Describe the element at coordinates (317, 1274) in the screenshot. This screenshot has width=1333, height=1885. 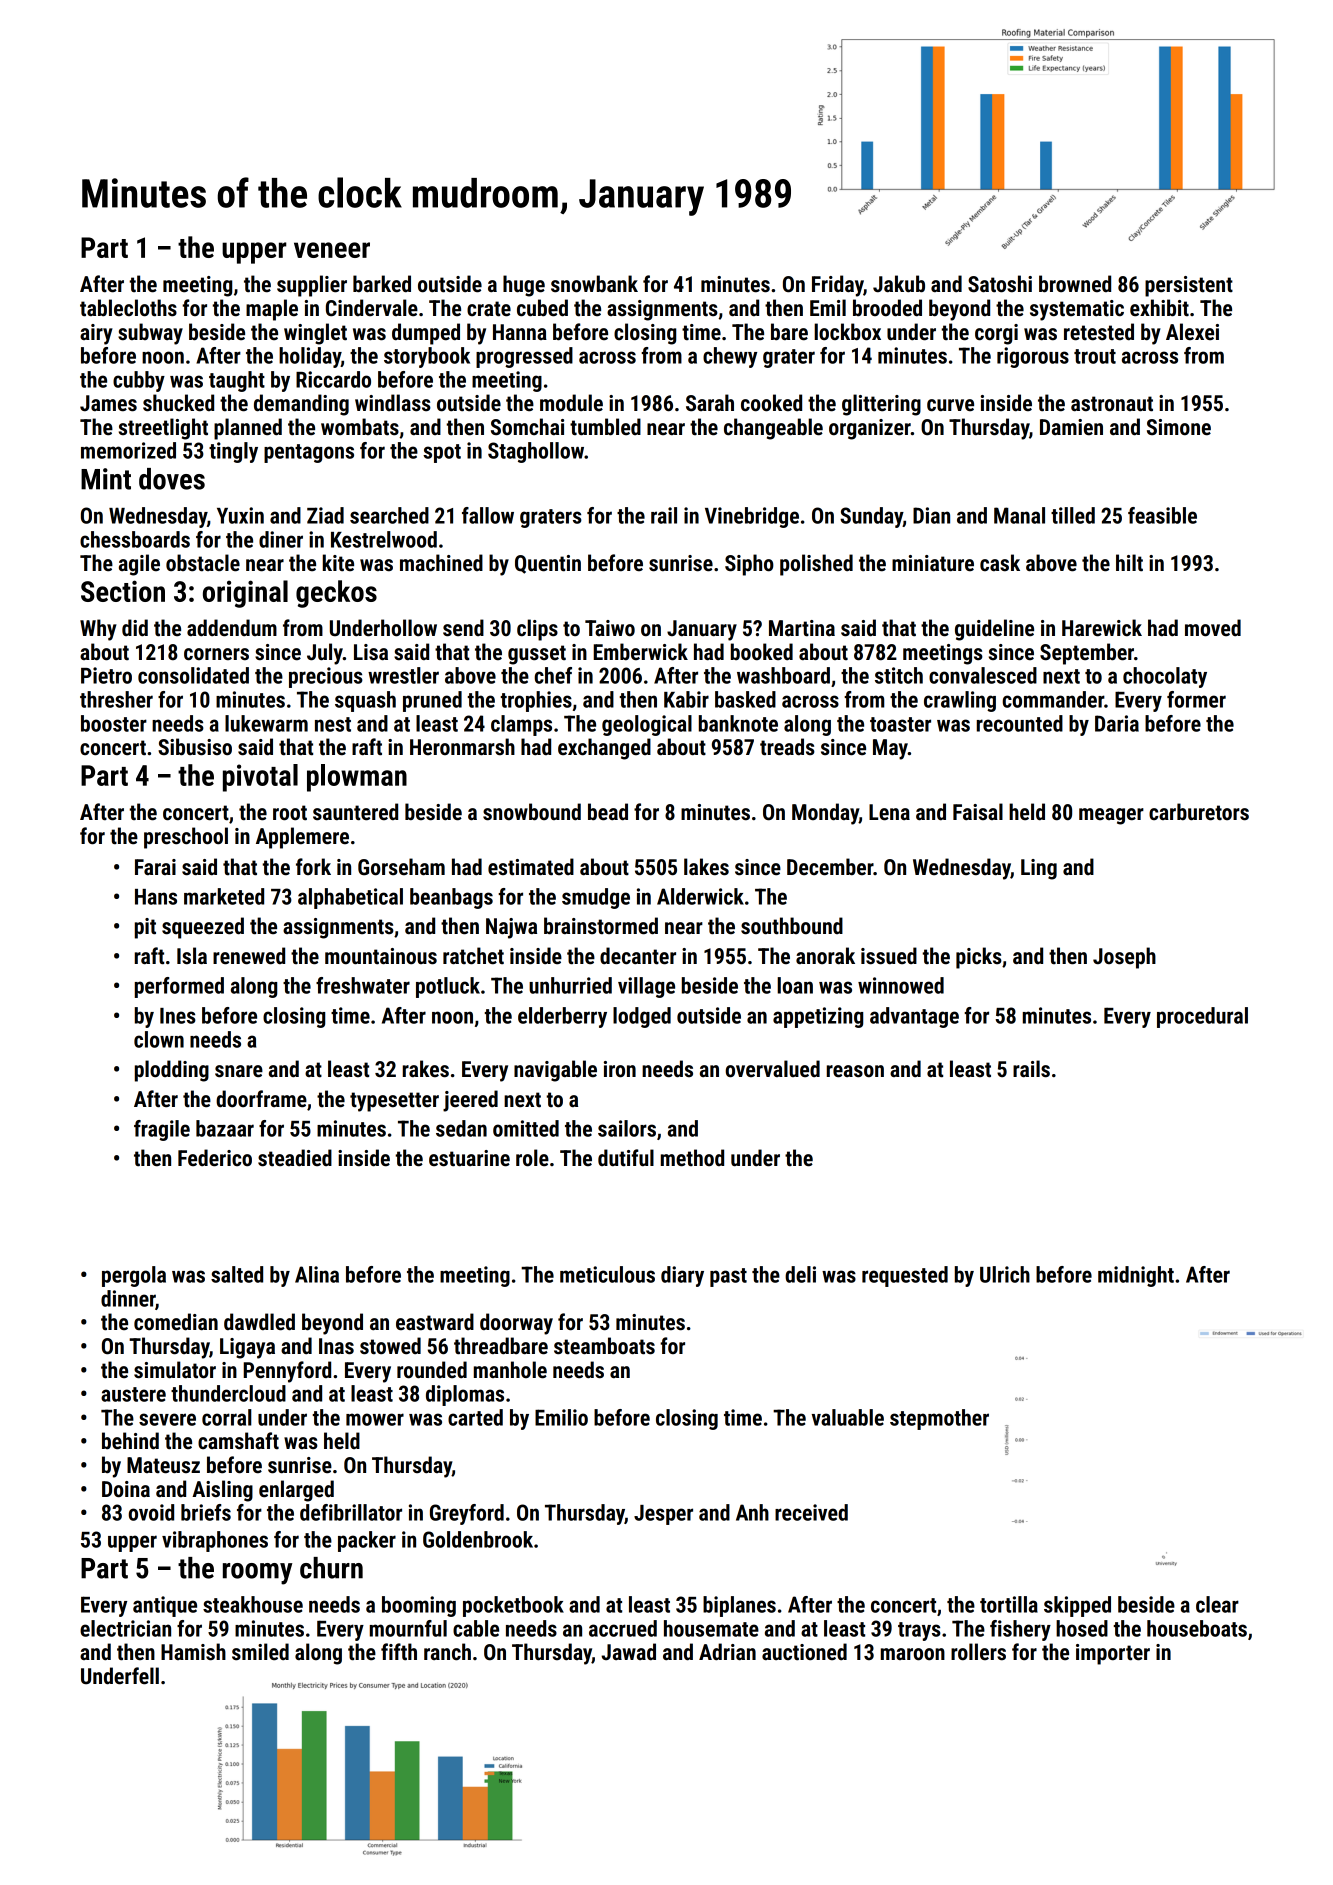
I see `Alina` at that location.
